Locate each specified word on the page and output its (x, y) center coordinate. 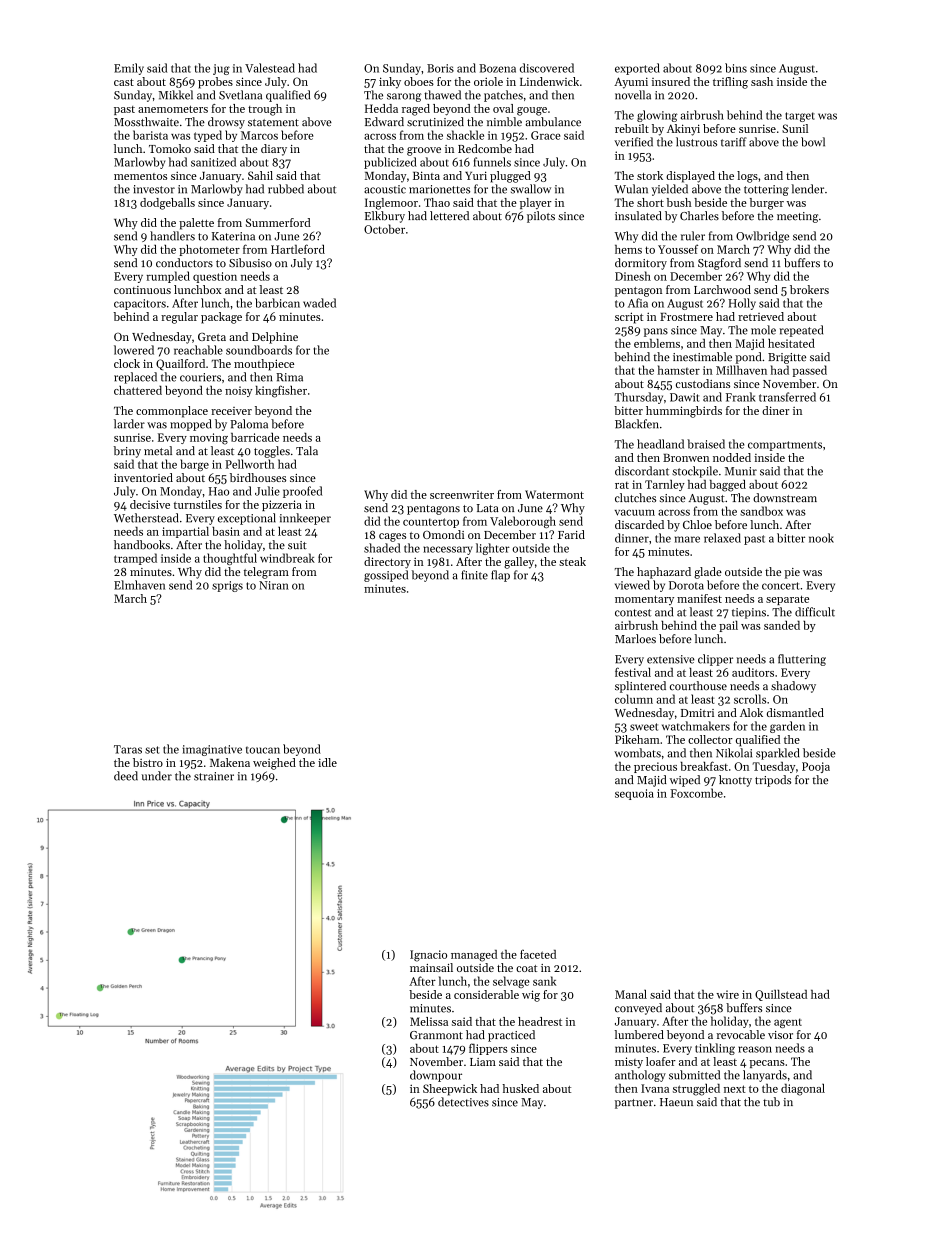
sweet (644, 727)
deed (126, 776)
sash (762, 81)
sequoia (634, 794)
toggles (272, 452)
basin (226, 531)
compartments (785, 446)
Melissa (429, 1021)
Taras (128, 749)
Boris (440, 68)
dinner (632, 538)
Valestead (270, 68)
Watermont (554, 494)
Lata (488, 508)
